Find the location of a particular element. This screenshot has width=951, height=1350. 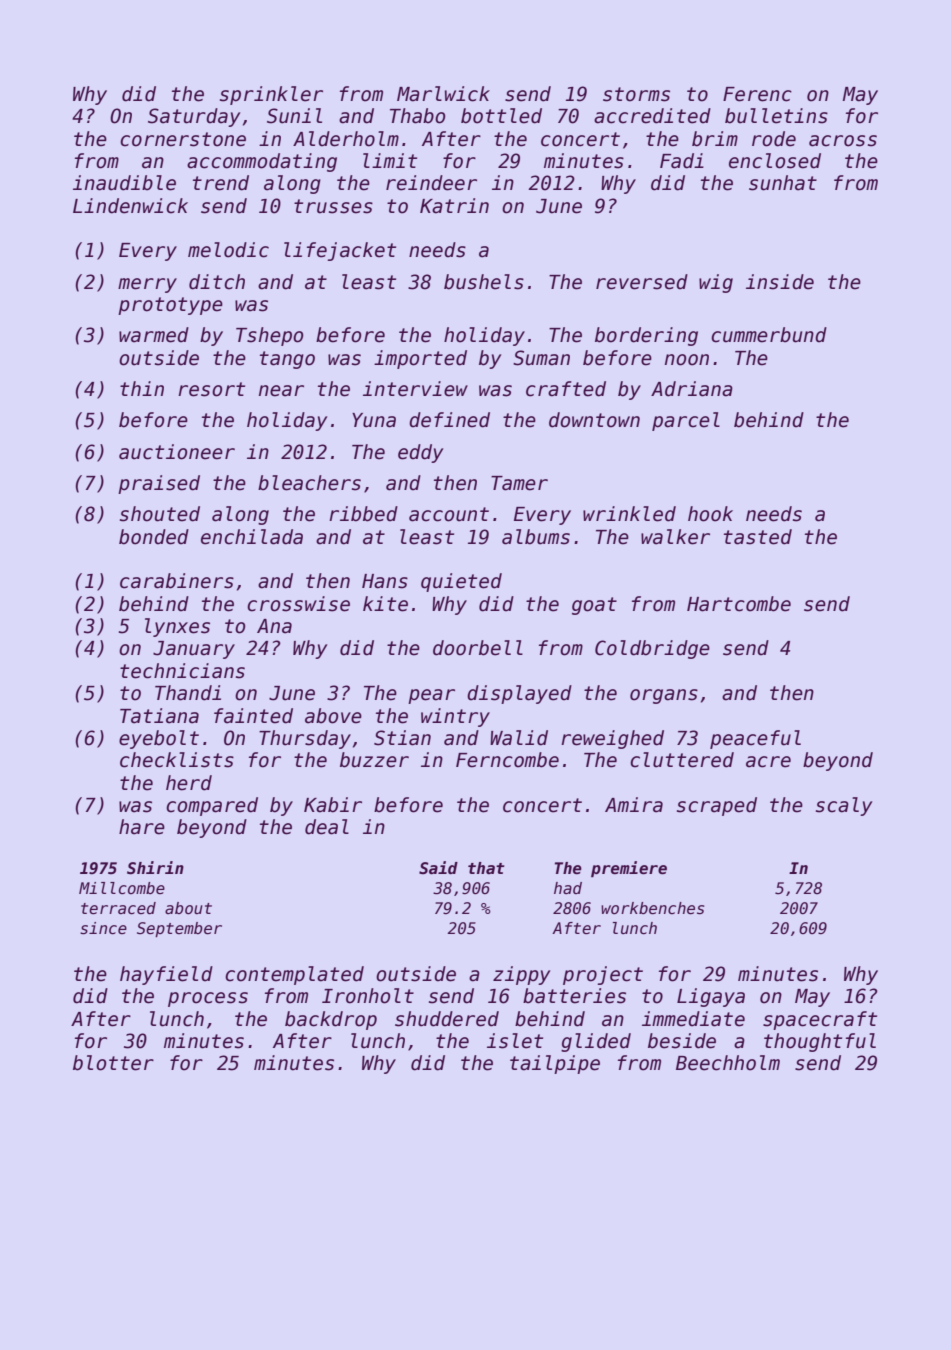

Beechholm is located at coordinates (728, 1063).
